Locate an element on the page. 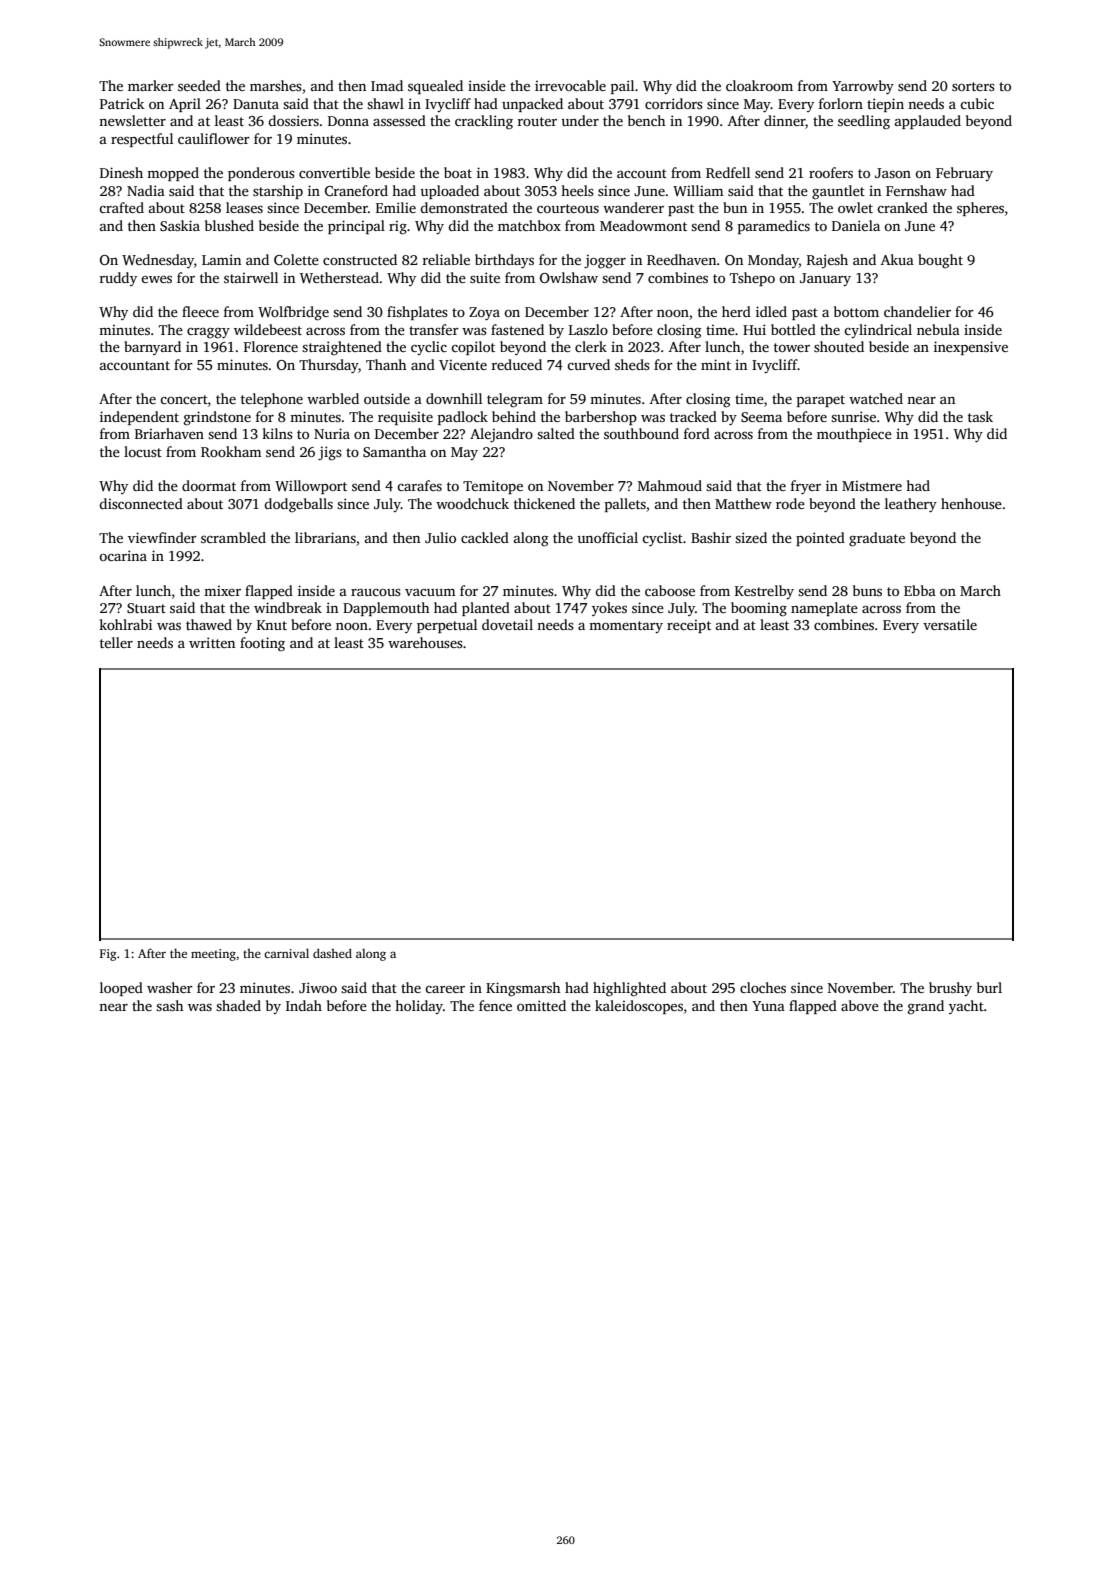 The image size is (1113, 1574). Wednesday is located at coordinates (158, 261).
